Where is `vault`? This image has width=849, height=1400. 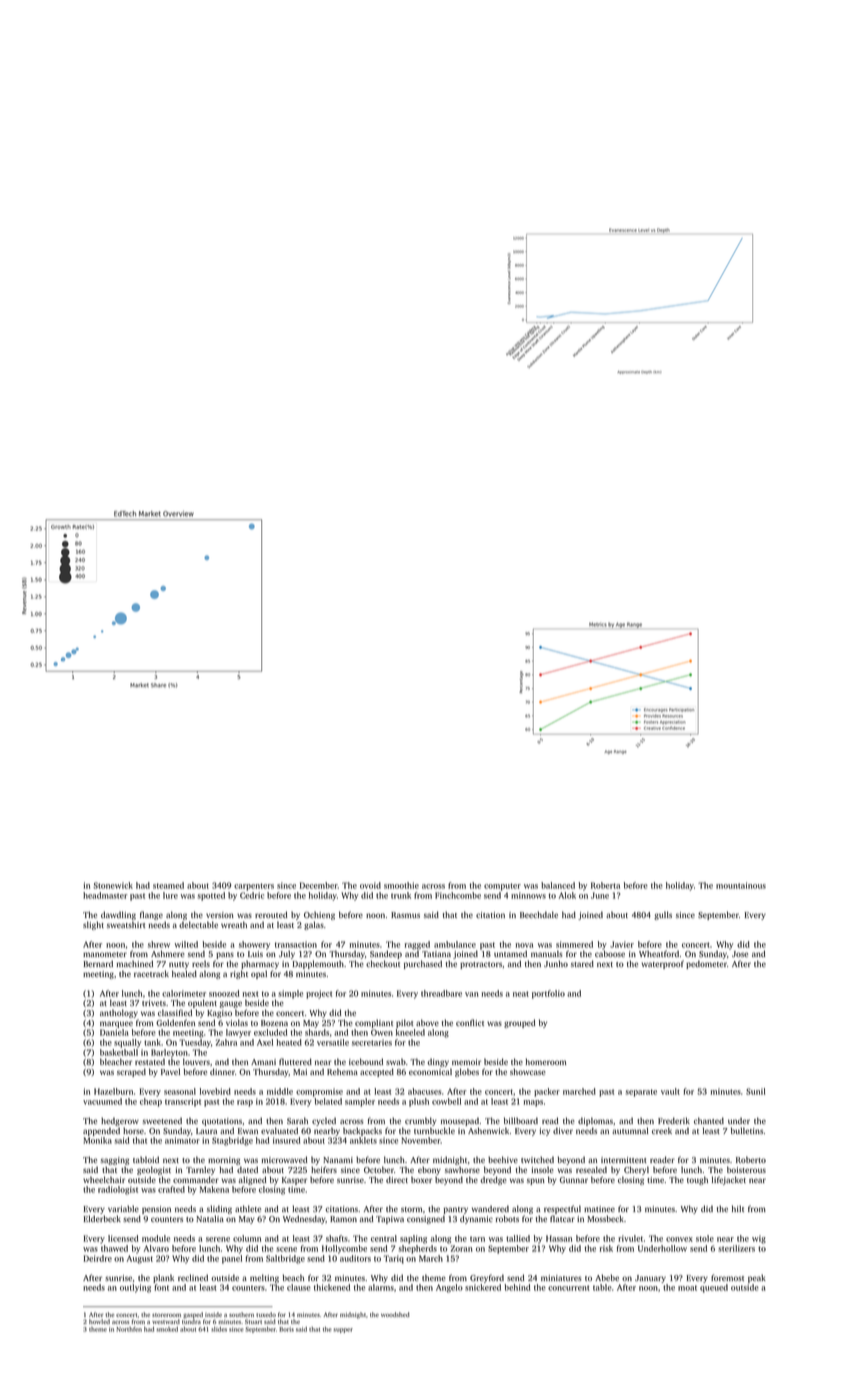
vault is located at coordinates (670, 1091).
